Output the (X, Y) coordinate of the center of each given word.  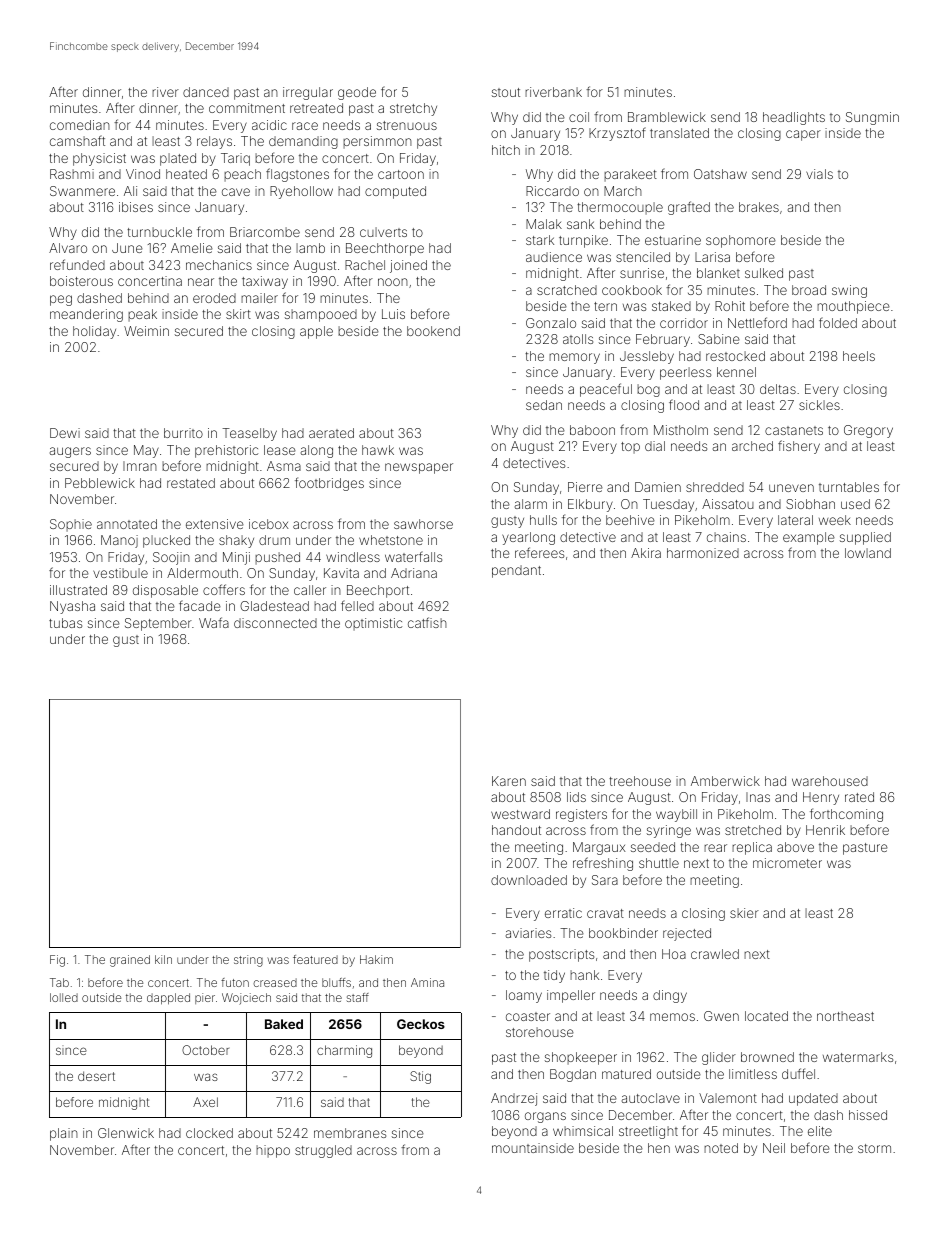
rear (715, 848)
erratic (563, 913)
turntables (849, 487)
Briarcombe (265, 232)
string (248, 961)
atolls (578, 339)
